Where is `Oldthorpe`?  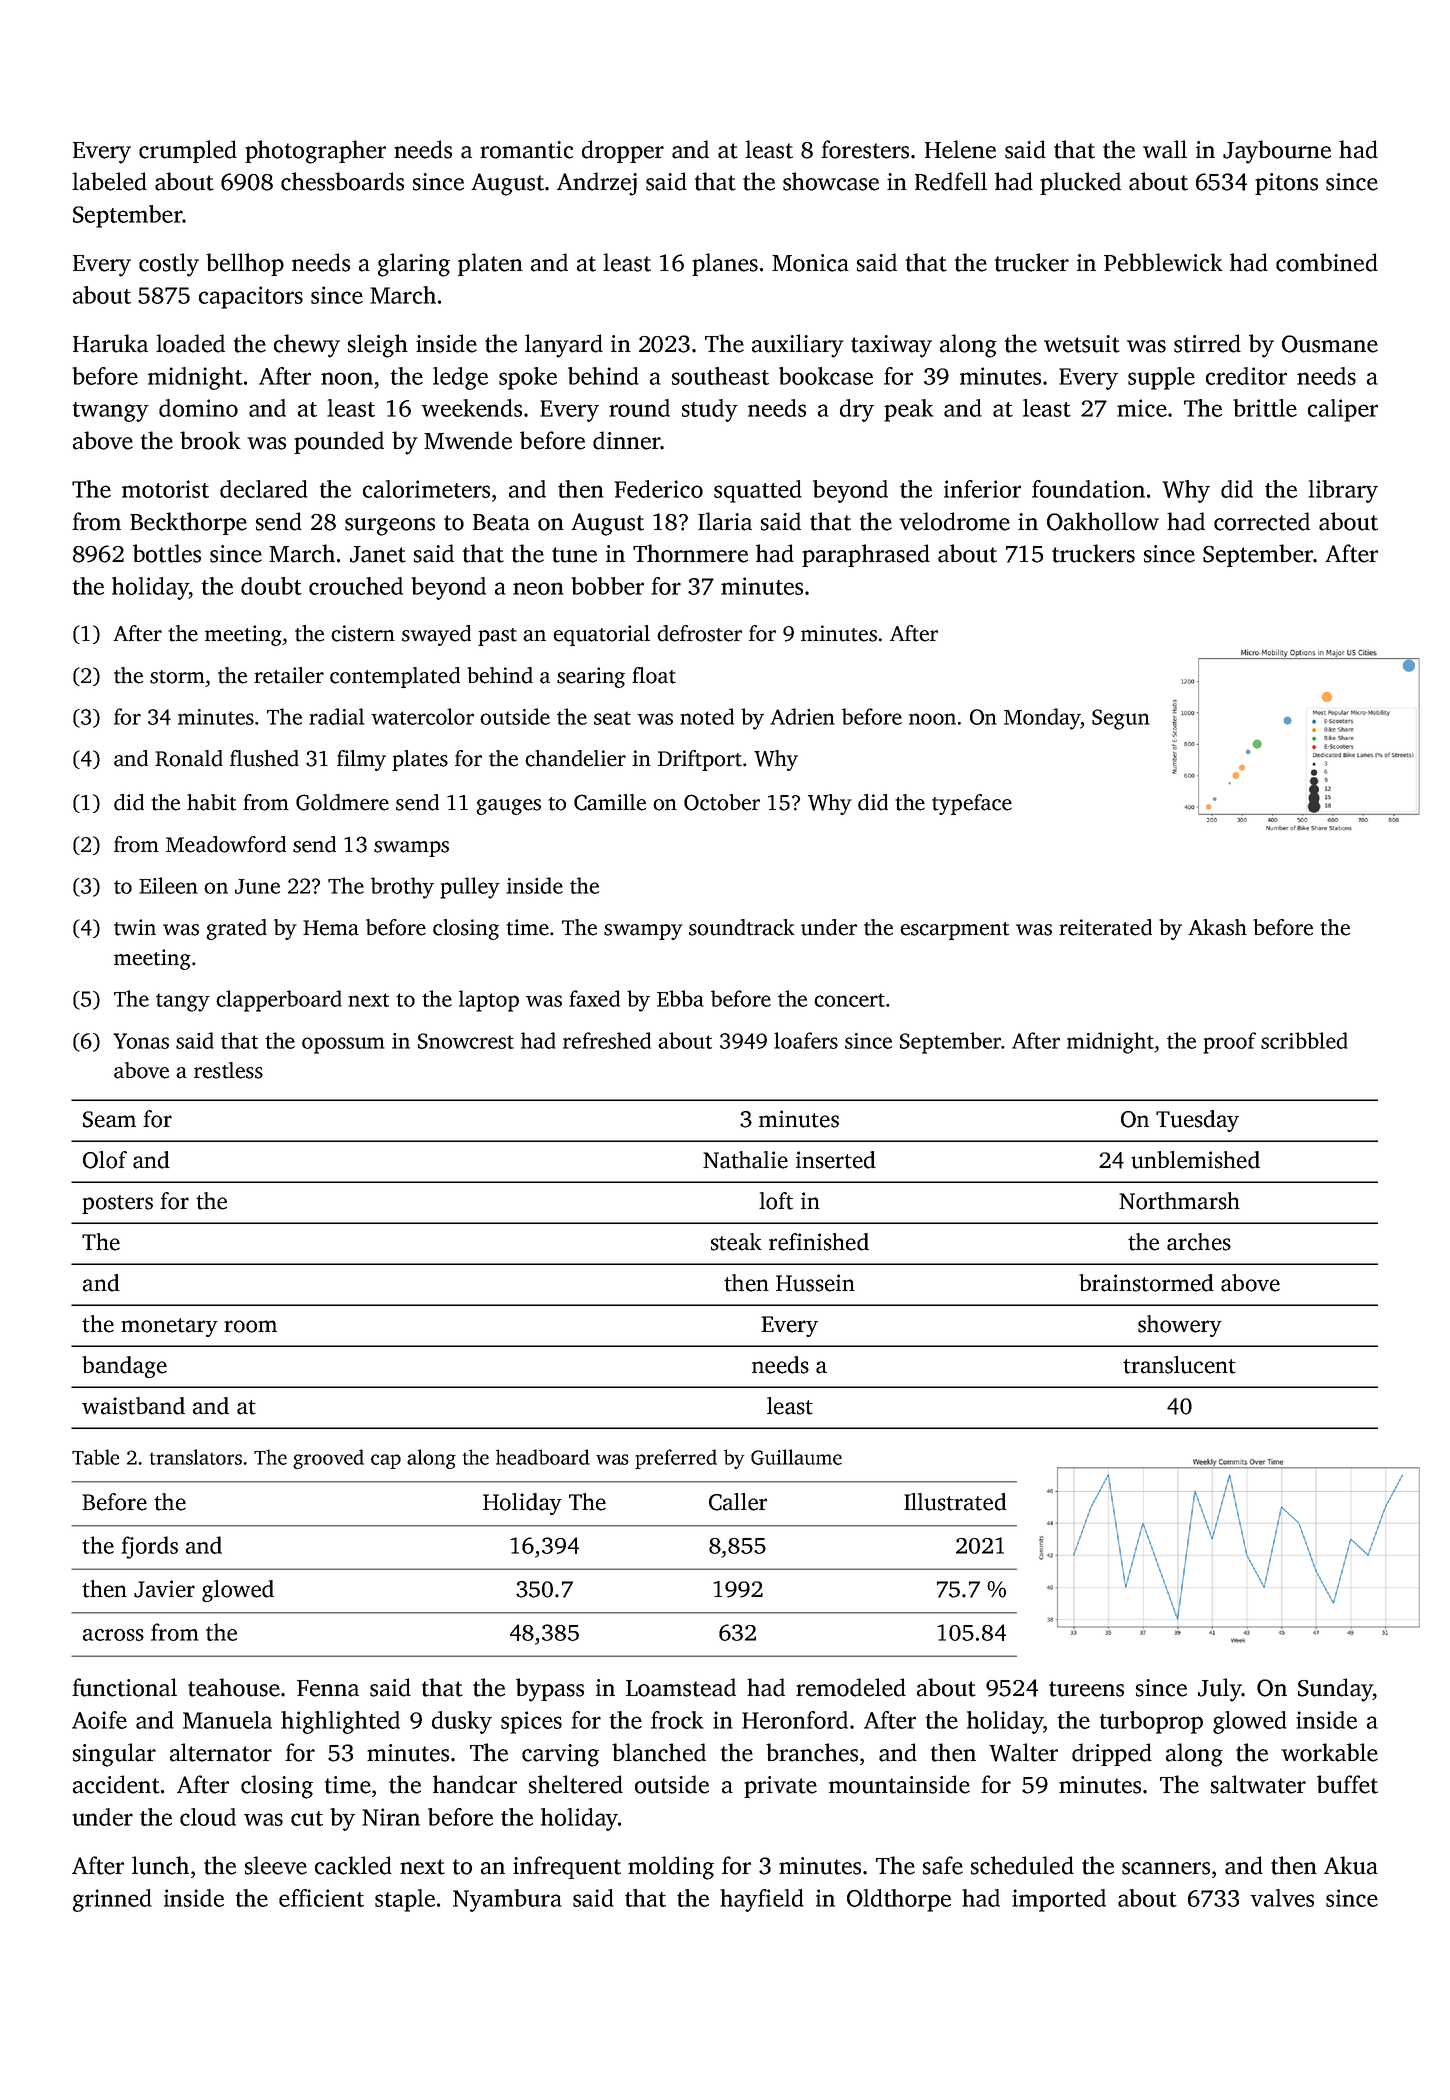
Oldthorpe is located at coordinates (899, 1900).
